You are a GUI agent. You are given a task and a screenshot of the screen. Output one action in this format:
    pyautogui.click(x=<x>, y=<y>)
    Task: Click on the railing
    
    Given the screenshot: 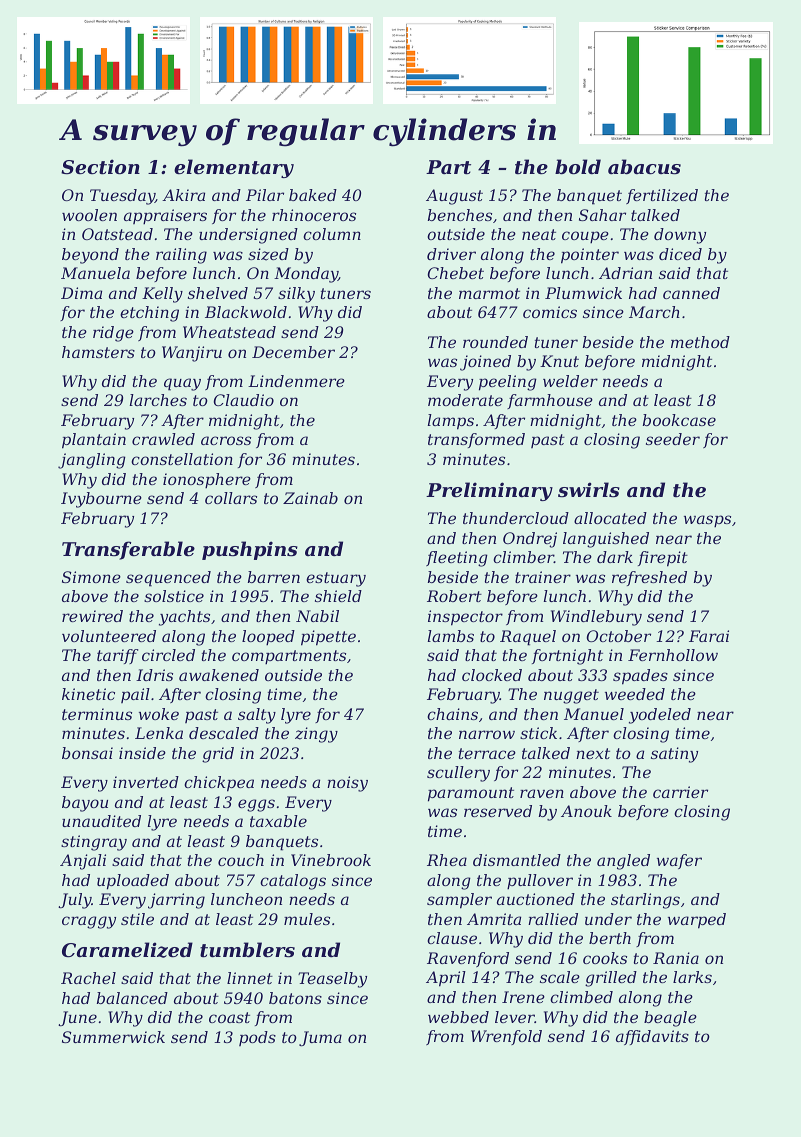 What is the action you would take?
    pyautogui.click(x=181, y=256)
